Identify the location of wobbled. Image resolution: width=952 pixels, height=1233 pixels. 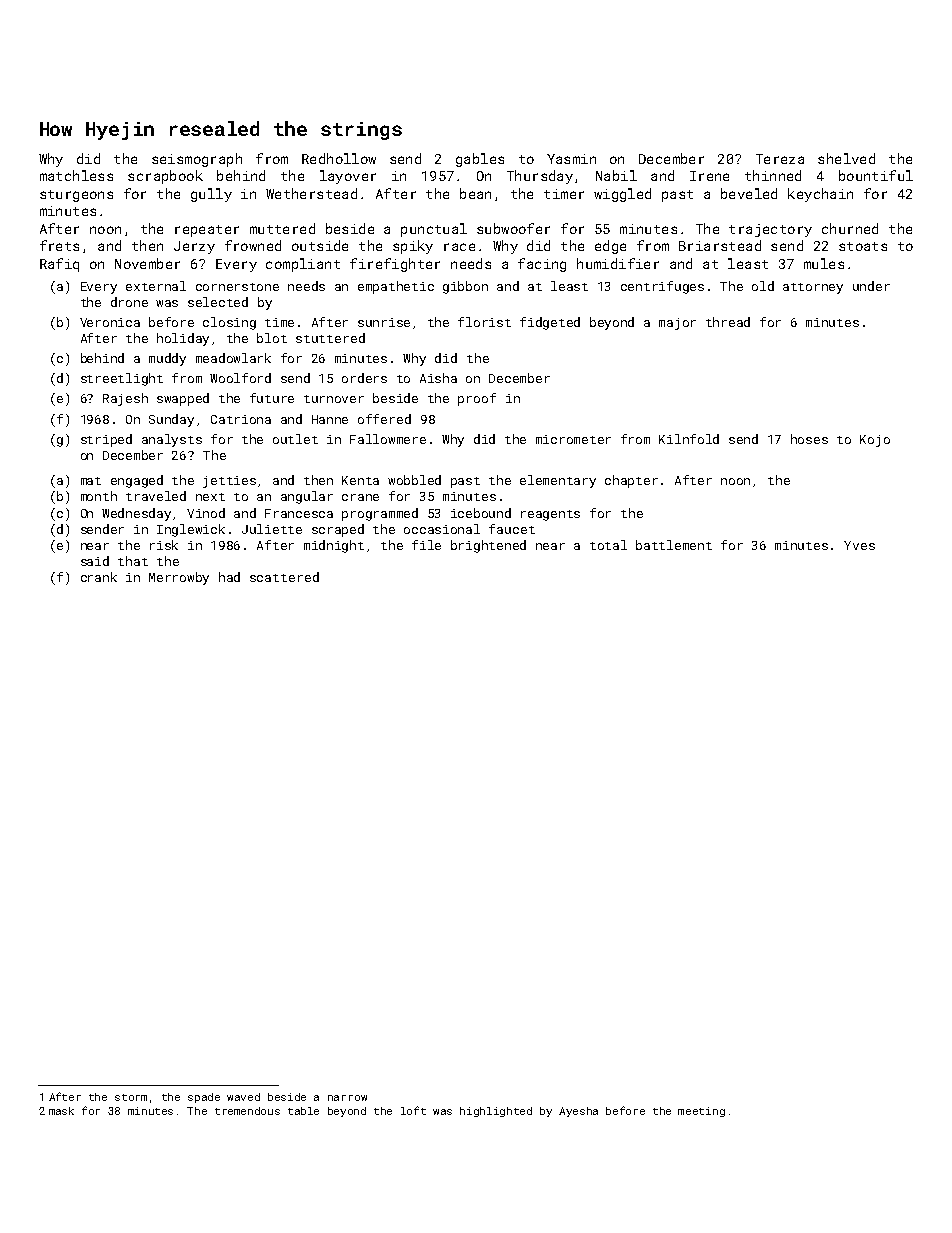
(414, 480).
